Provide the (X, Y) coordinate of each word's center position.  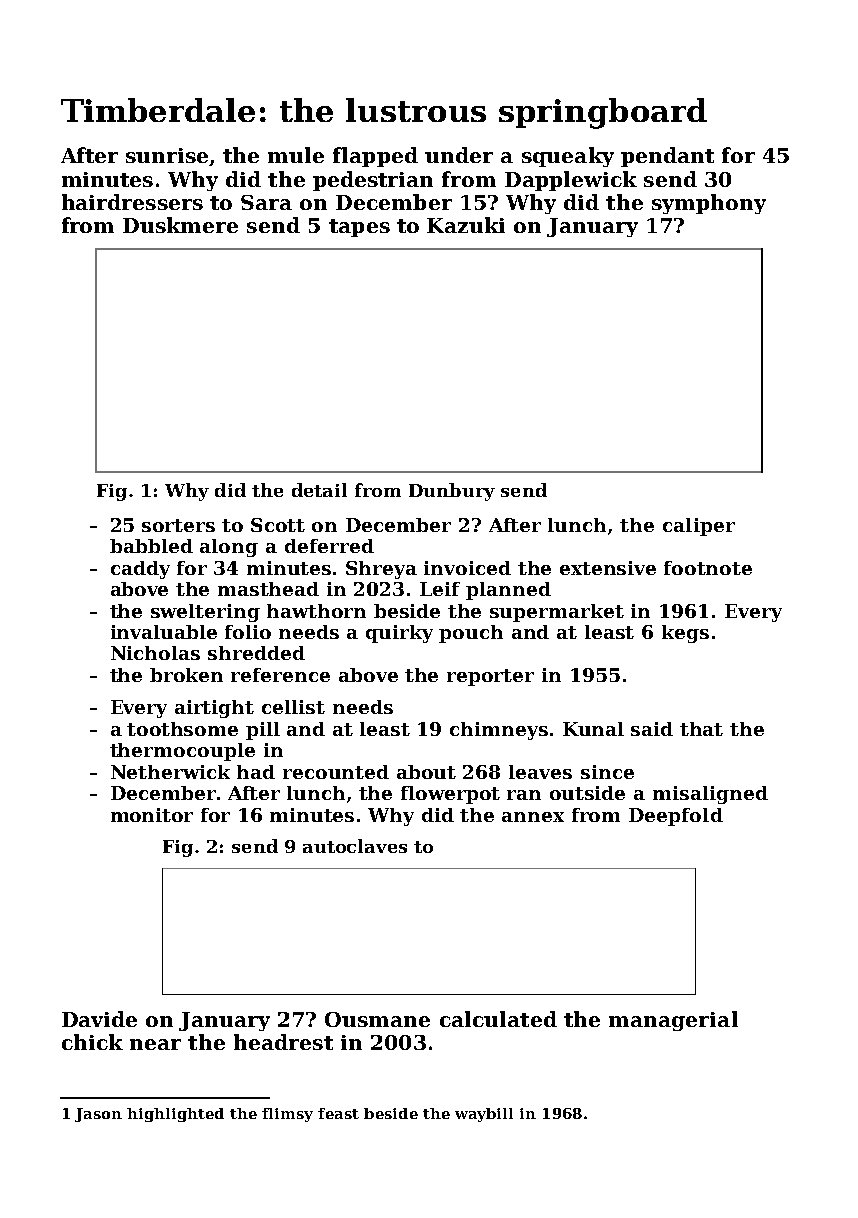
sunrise (167, 155)
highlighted (175, 1115)
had (256, 772)
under (459, 155)
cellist (293, 707)
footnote (708, 568)
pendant (667, 157)
